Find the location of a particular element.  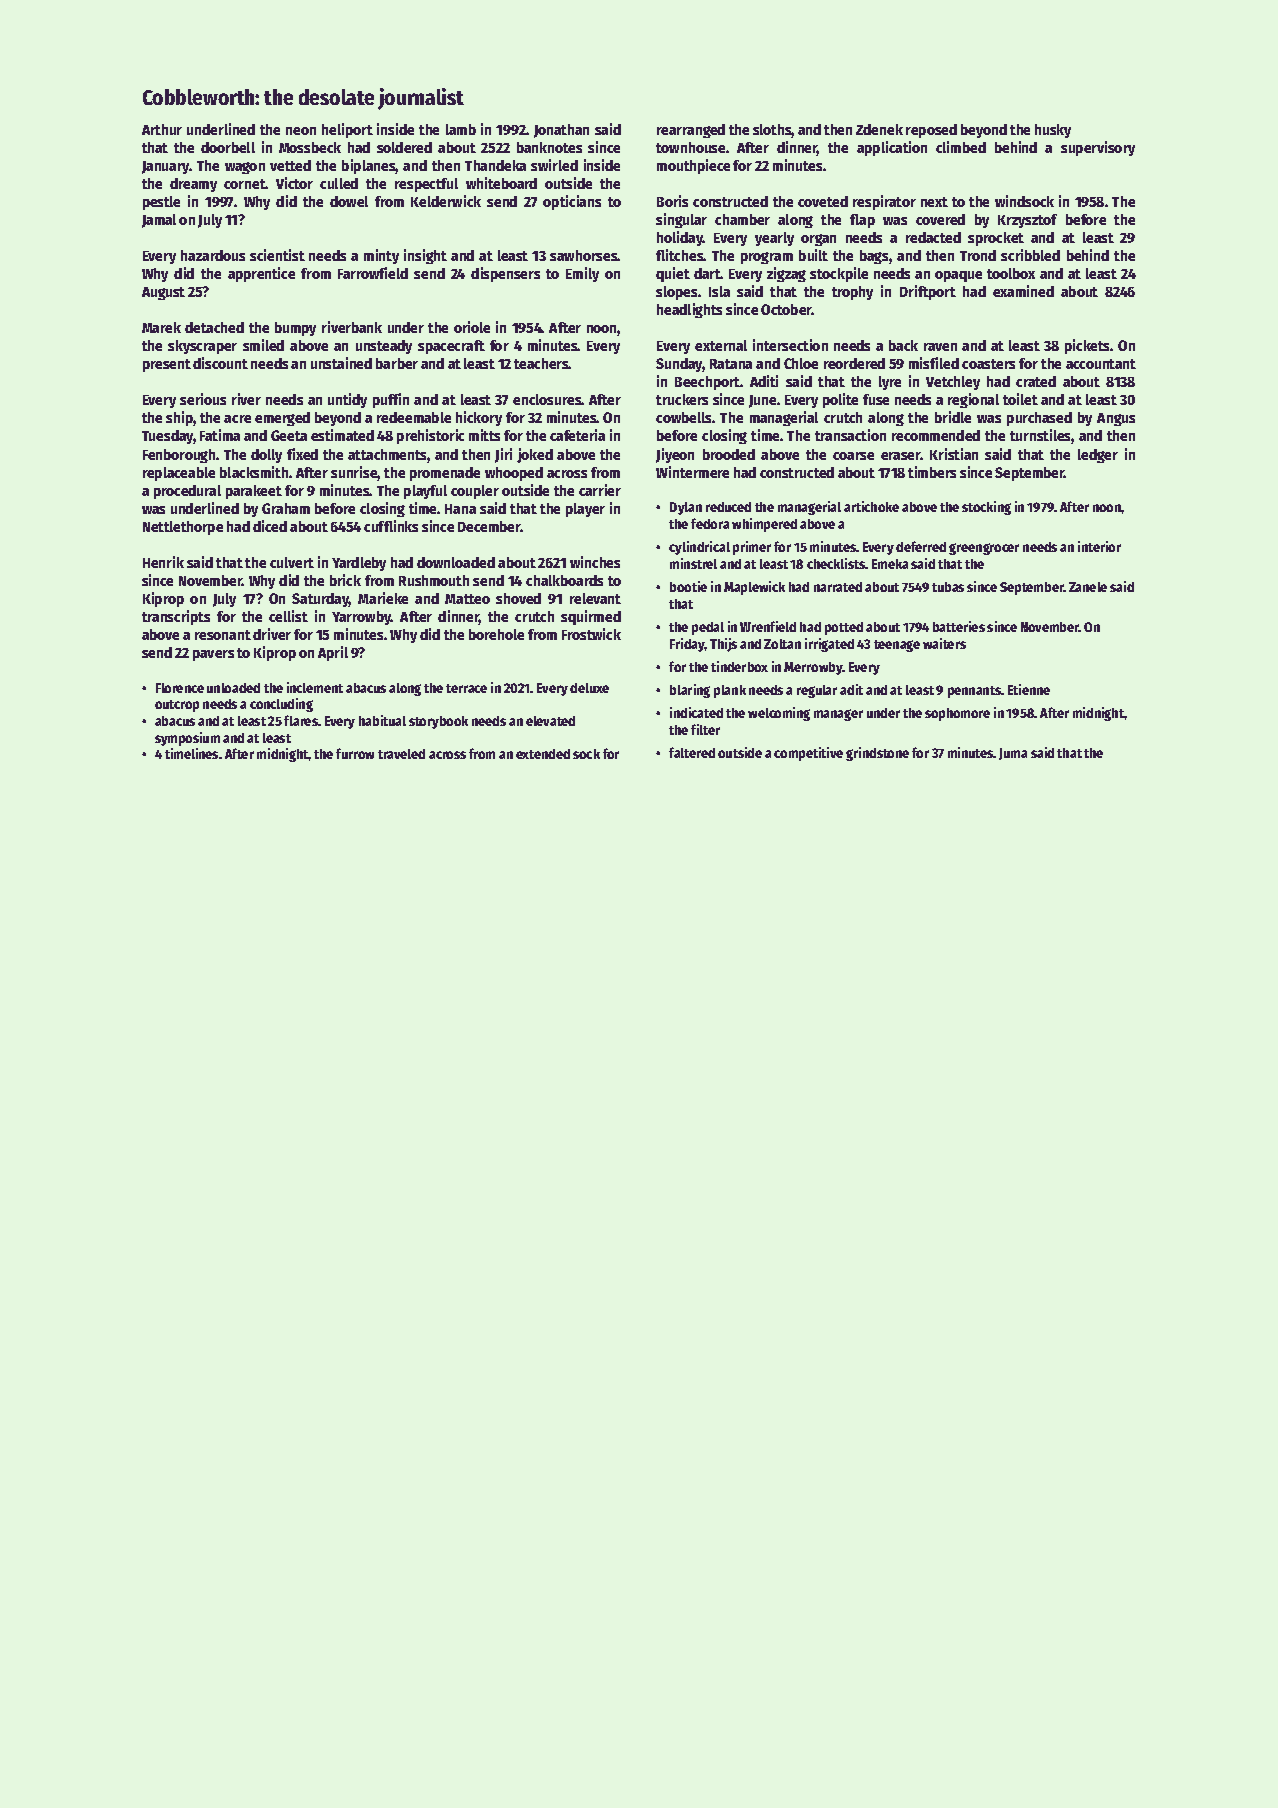

heliport is located at coordinates (347, 130).
